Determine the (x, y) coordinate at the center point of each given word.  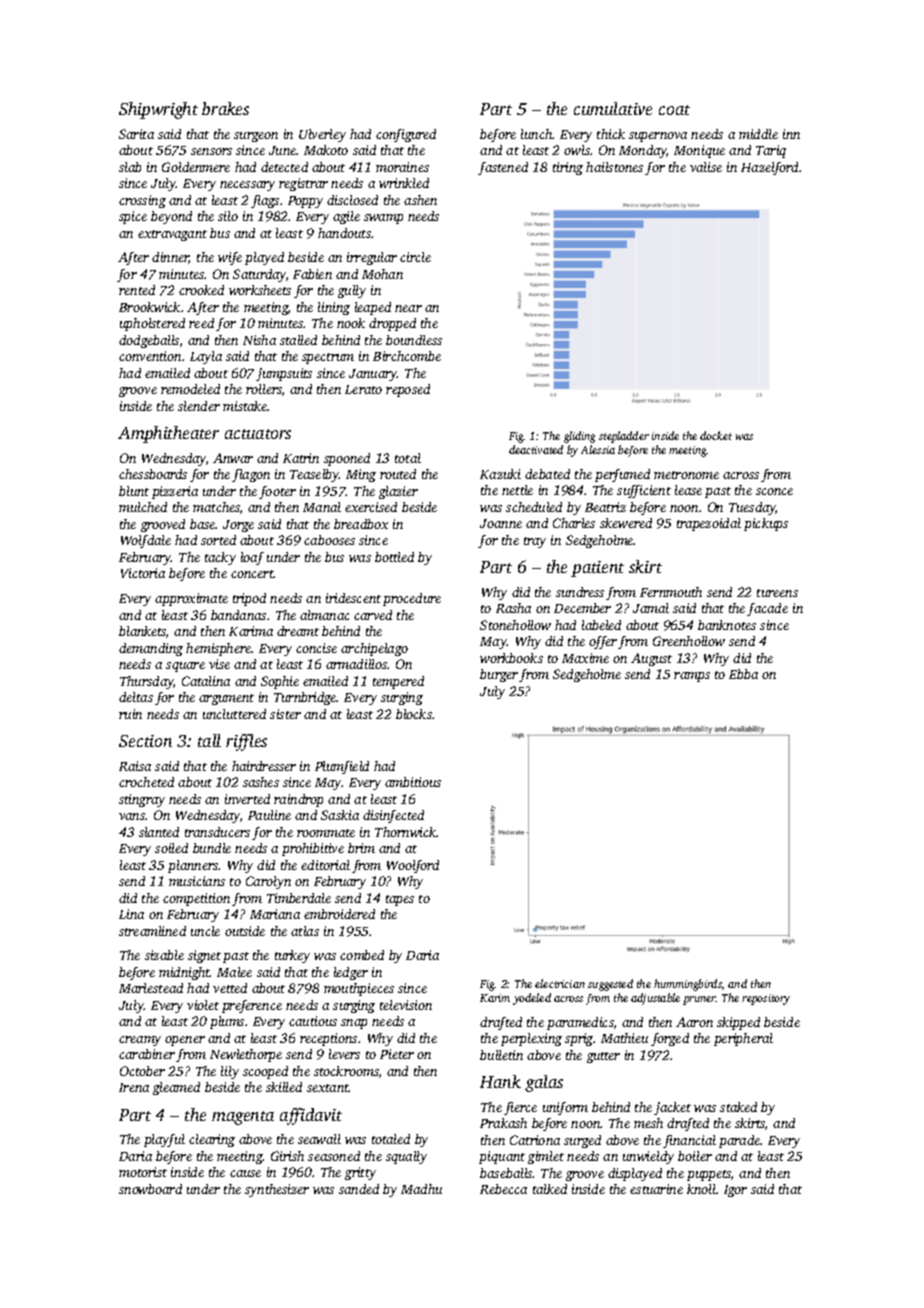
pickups (766, 524)
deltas (136, 697)
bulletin (501, 1055)
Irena (134, 1087)
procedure (412, 599)
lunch (537, 134)
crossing (142, 201)
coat (674, 110)
